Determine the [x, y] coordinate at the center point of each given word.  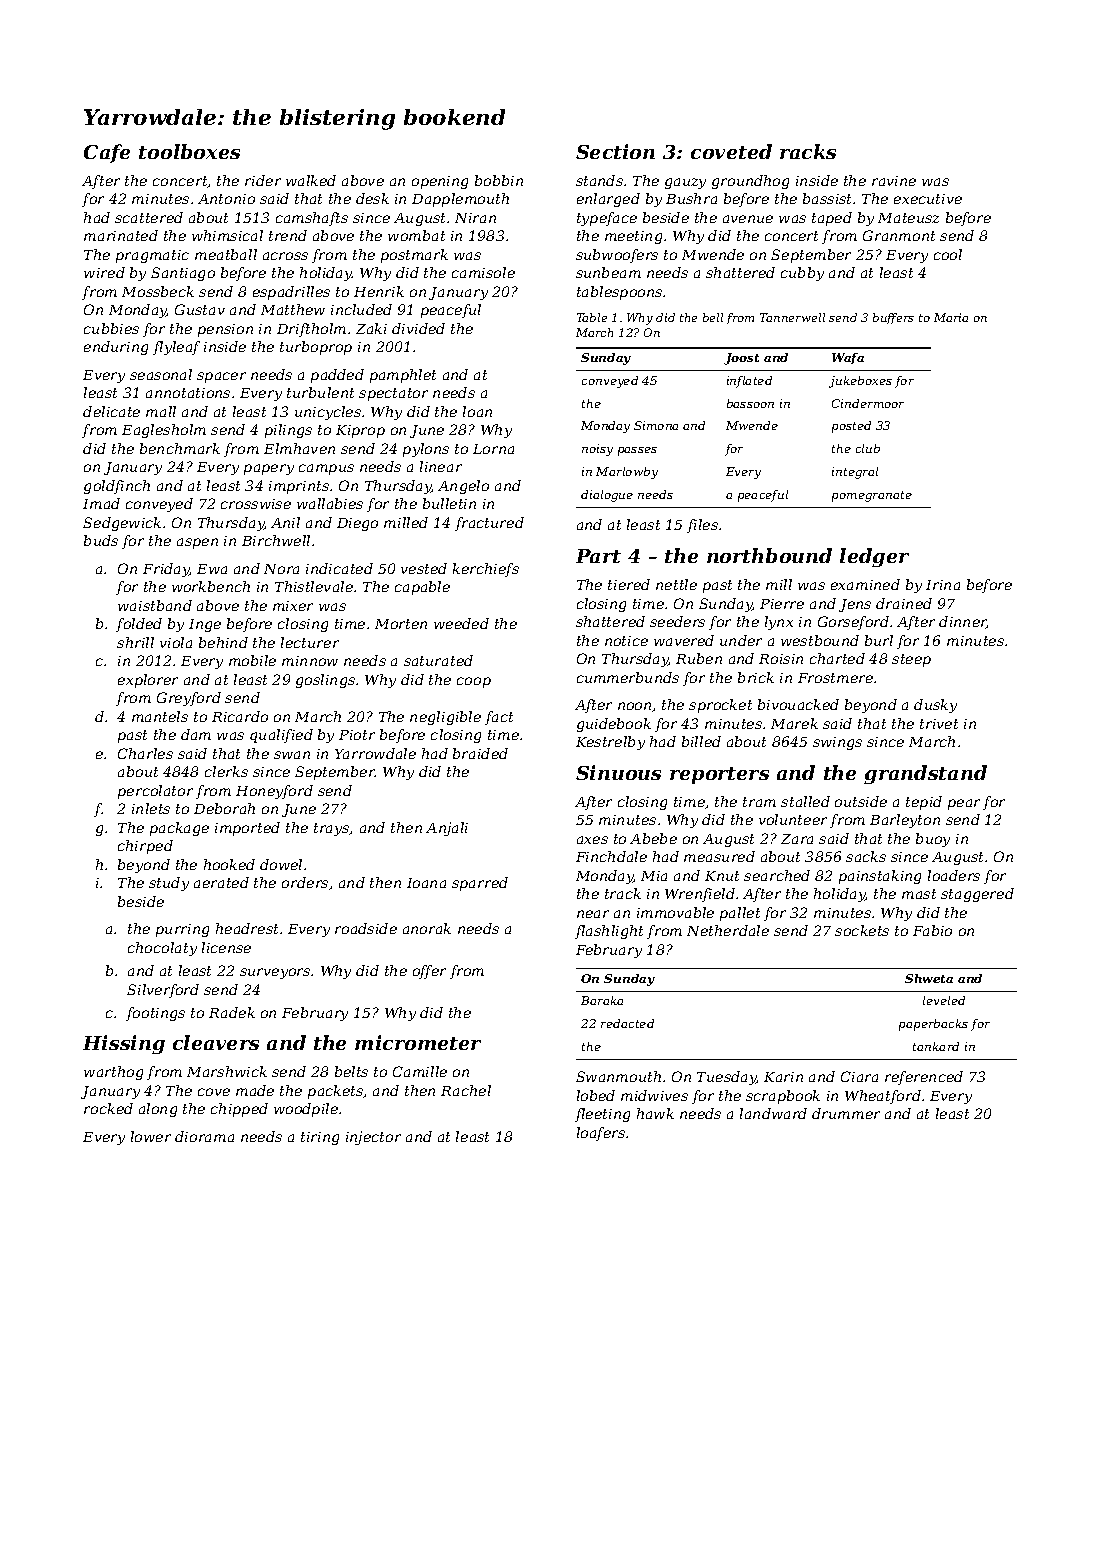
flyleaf [176, 348]
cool [948, 254]
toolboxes [189, 151]
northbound [769, 555]
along [158, 1110]
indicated [339, 568]
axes [592, 840]
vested [424, 568]
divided [418, 328]
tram [759, 802]
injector [373, 1138]
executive [928, 199]
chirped [145, 847]
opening [440, 182]
